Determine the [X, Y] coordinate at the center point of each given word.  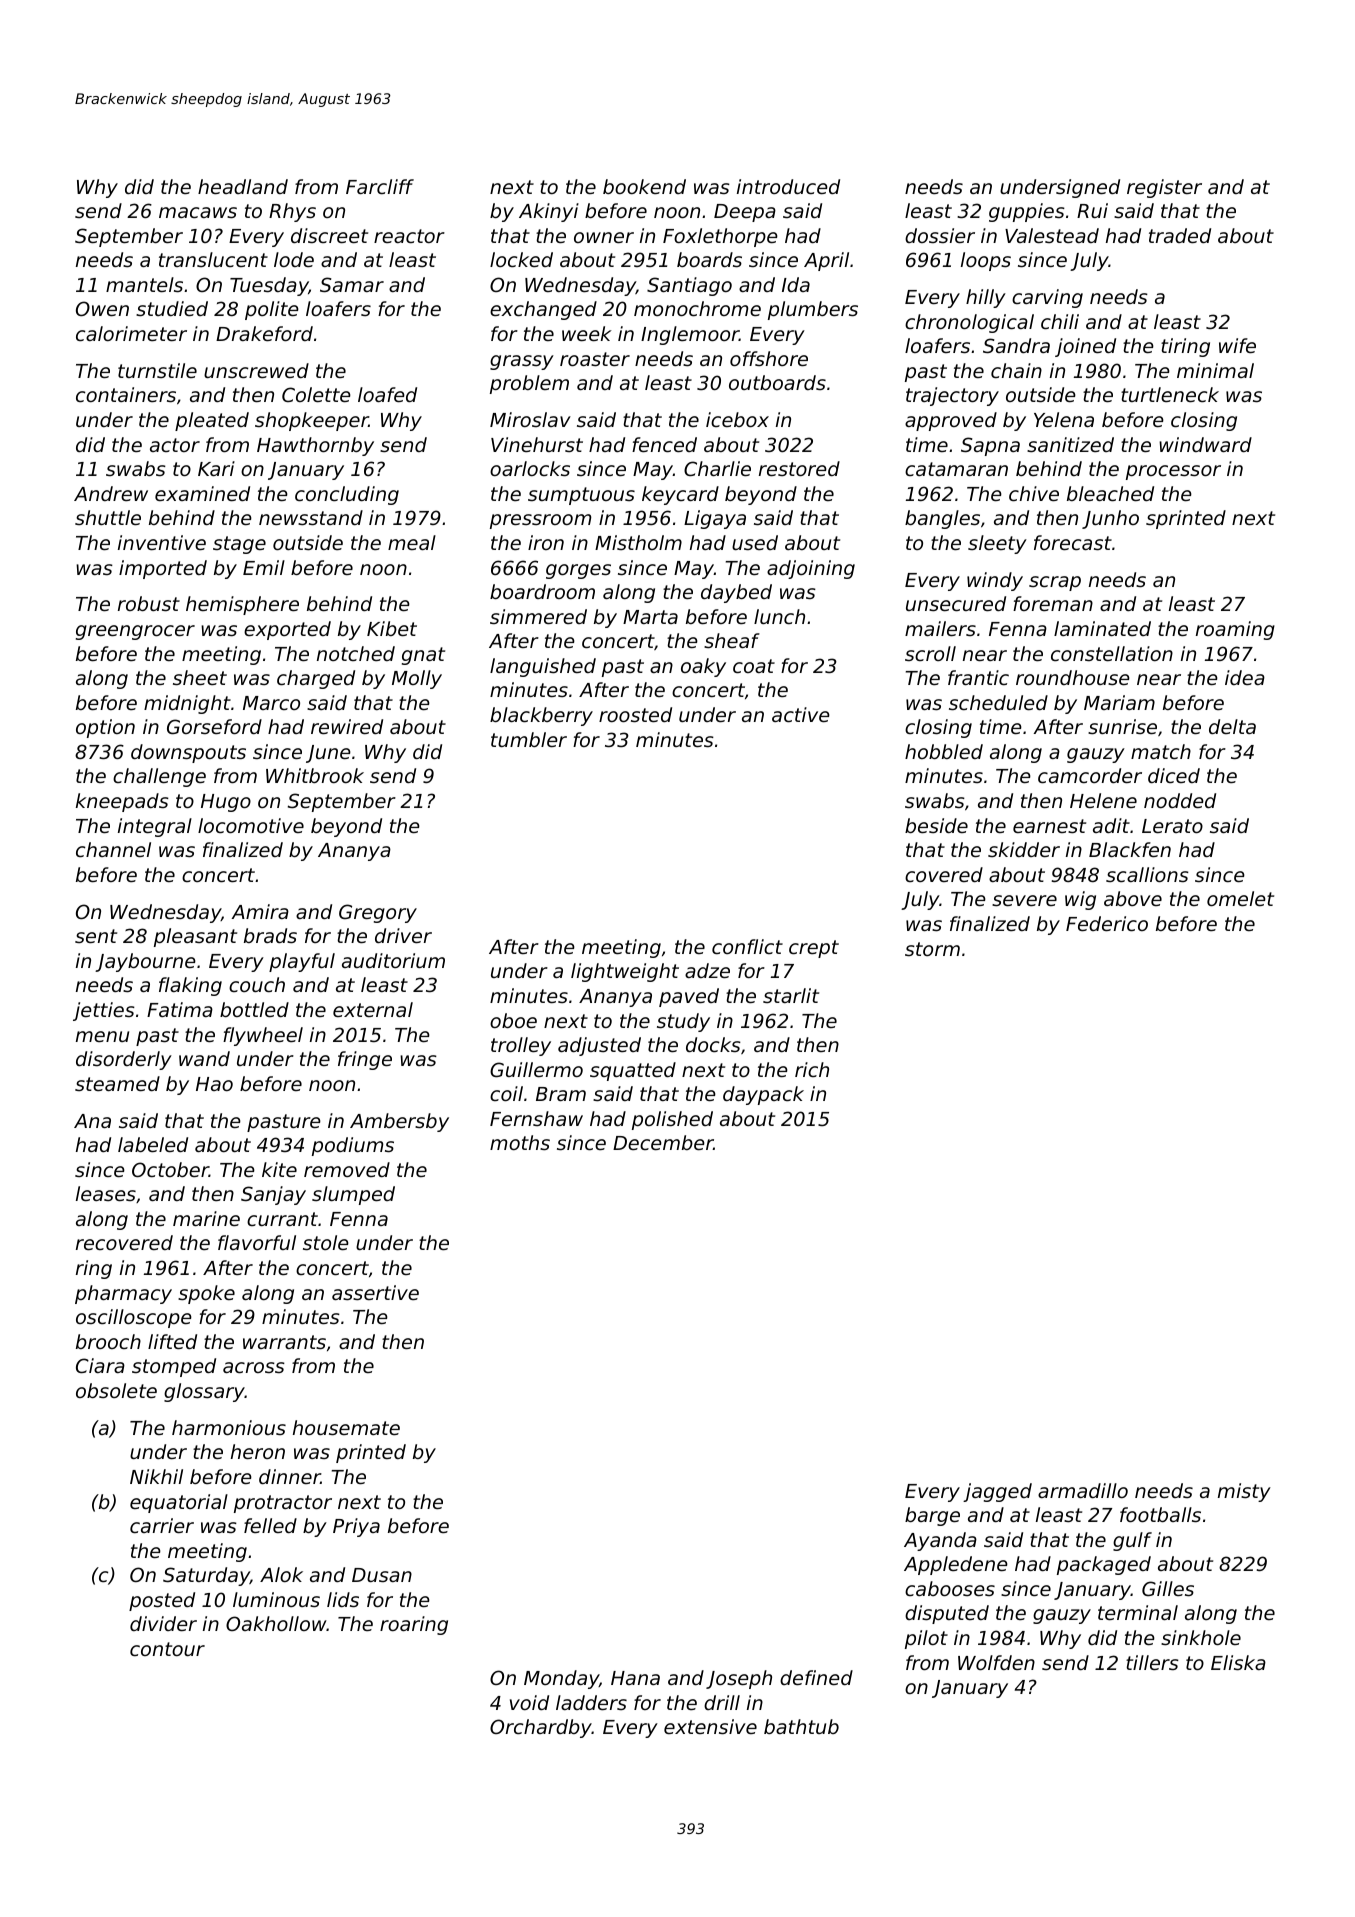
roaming [1235, 630]
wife [1237, 345]
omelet [1240, 898]
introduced [788, 186]
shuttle [108, 517]
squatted [633, 1071]
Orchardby [541, 1728]
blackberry [541, 716]
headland [243, 186]
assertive [375, 1292]
